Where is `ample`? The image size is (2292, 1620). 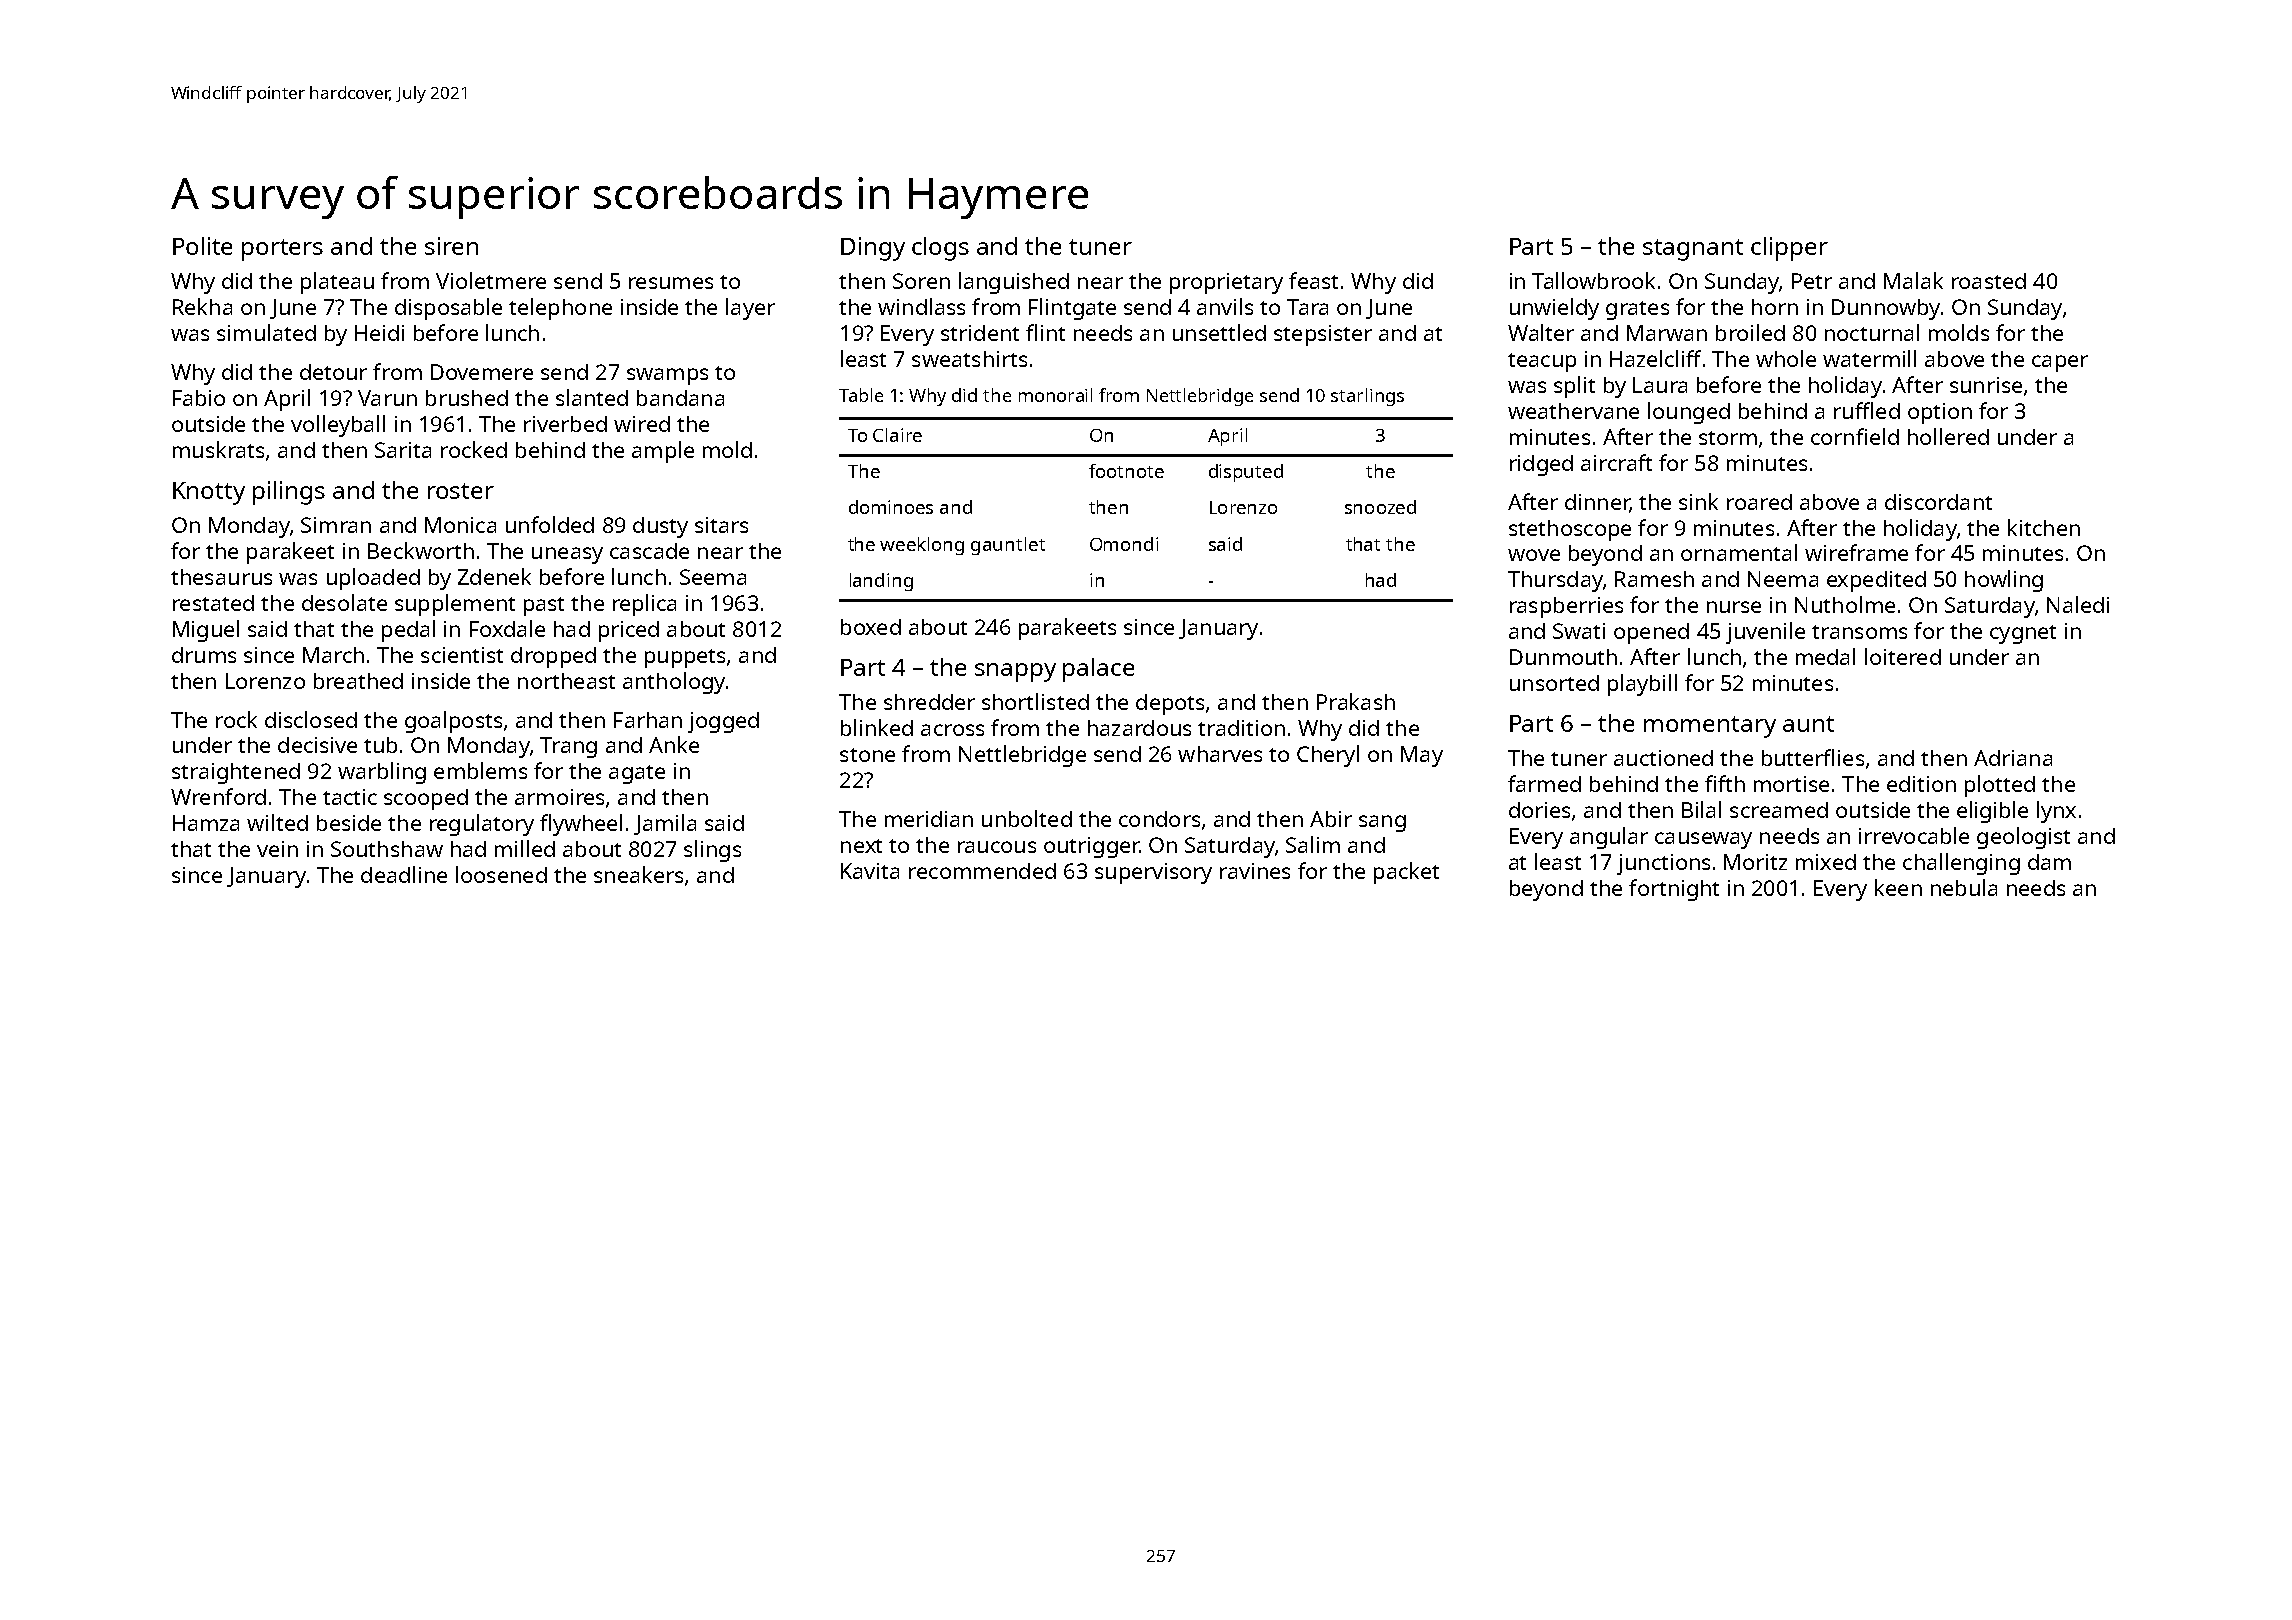
ample is located at coordinates (663, 452).
